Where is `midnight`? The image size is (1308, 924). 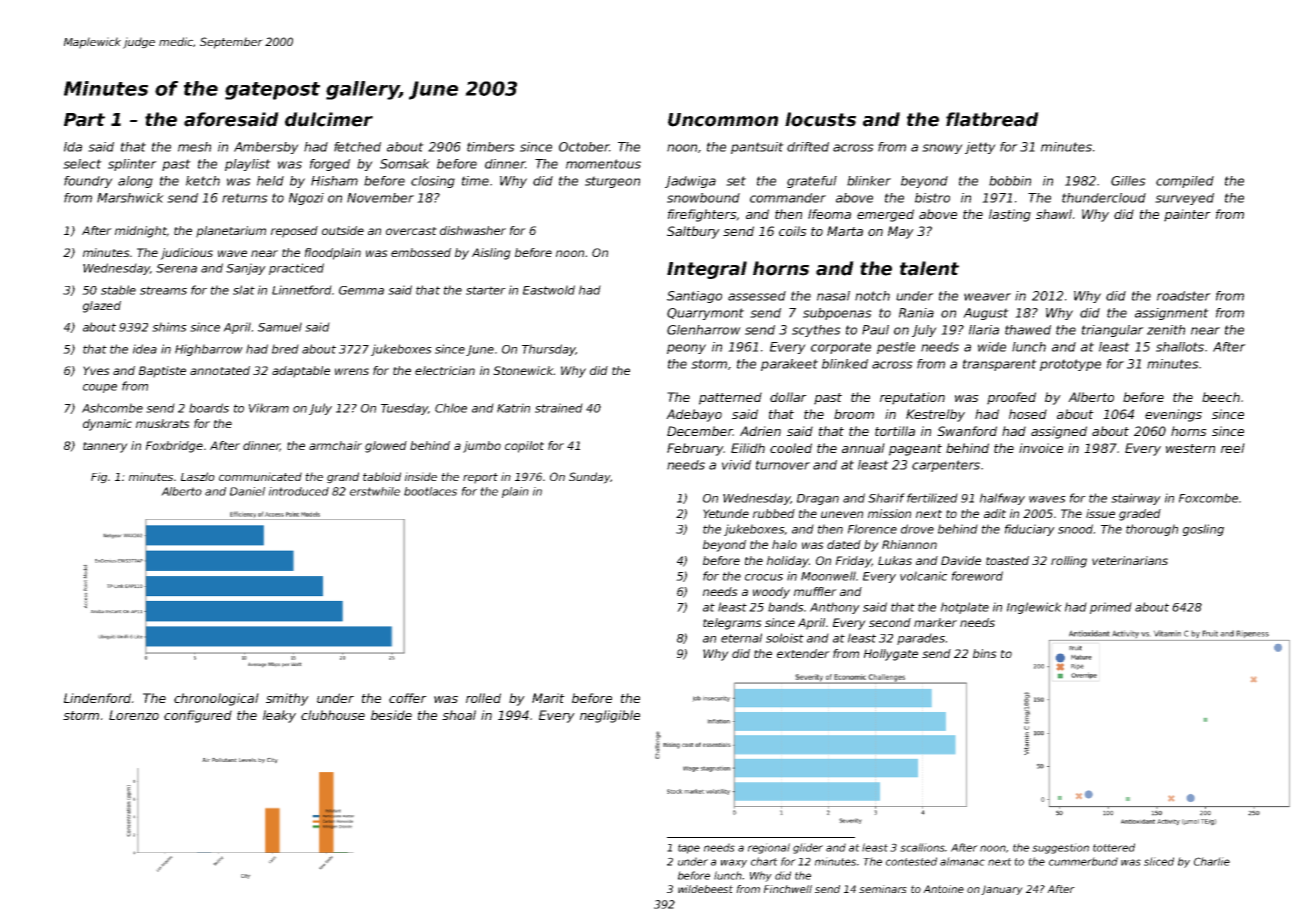
midnight is located at coordinates (141, 232).
